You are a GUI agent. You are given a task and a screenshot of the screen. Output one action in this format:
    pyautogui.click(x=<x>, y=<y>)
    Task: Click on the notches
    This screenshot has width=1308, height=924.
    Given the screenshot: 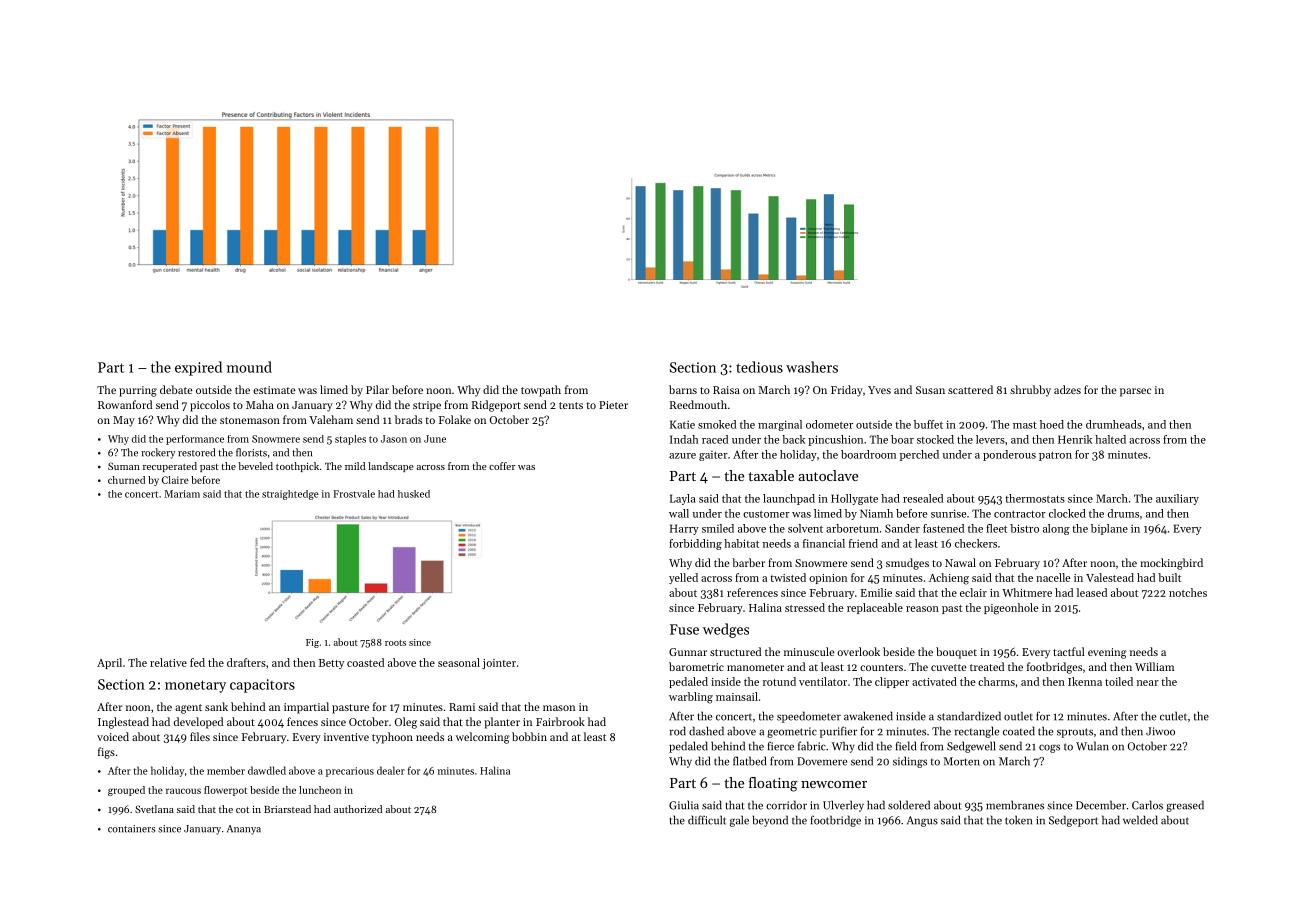 What is the action you would take?
    pyautogui.click(x=1188, y=592)
